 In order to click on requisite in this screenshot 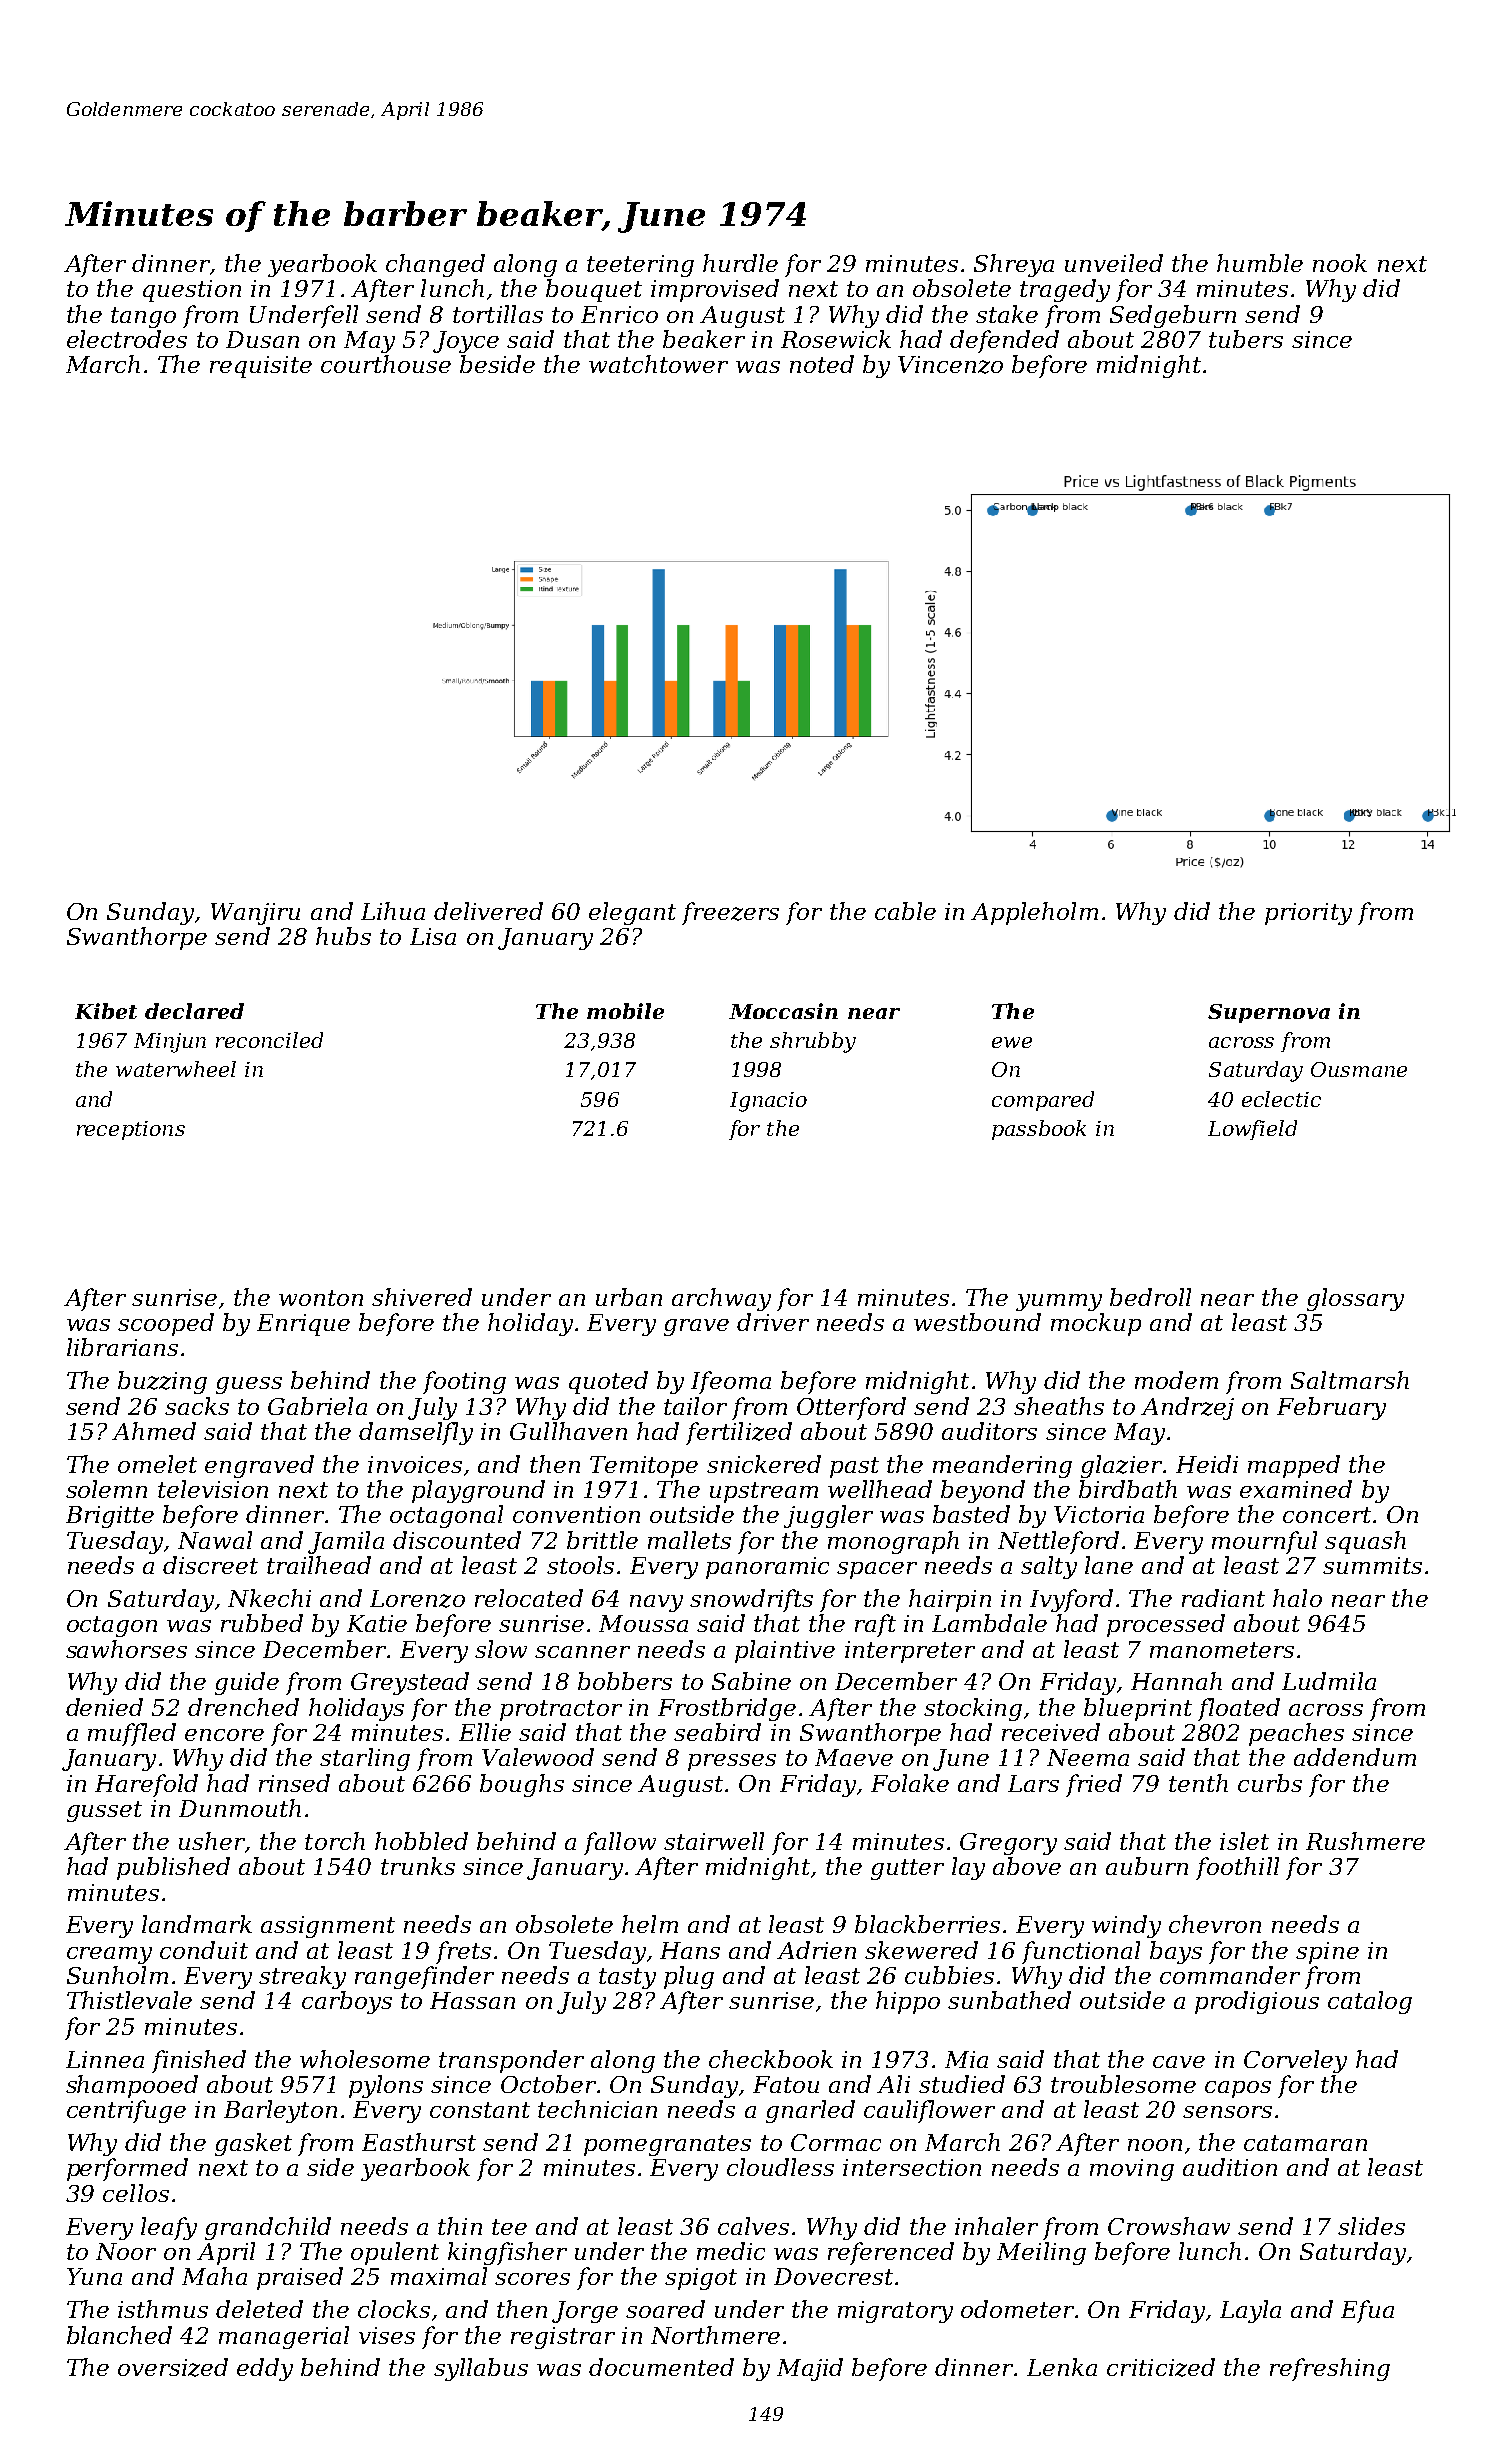, I will do `click(261, 367)`.
